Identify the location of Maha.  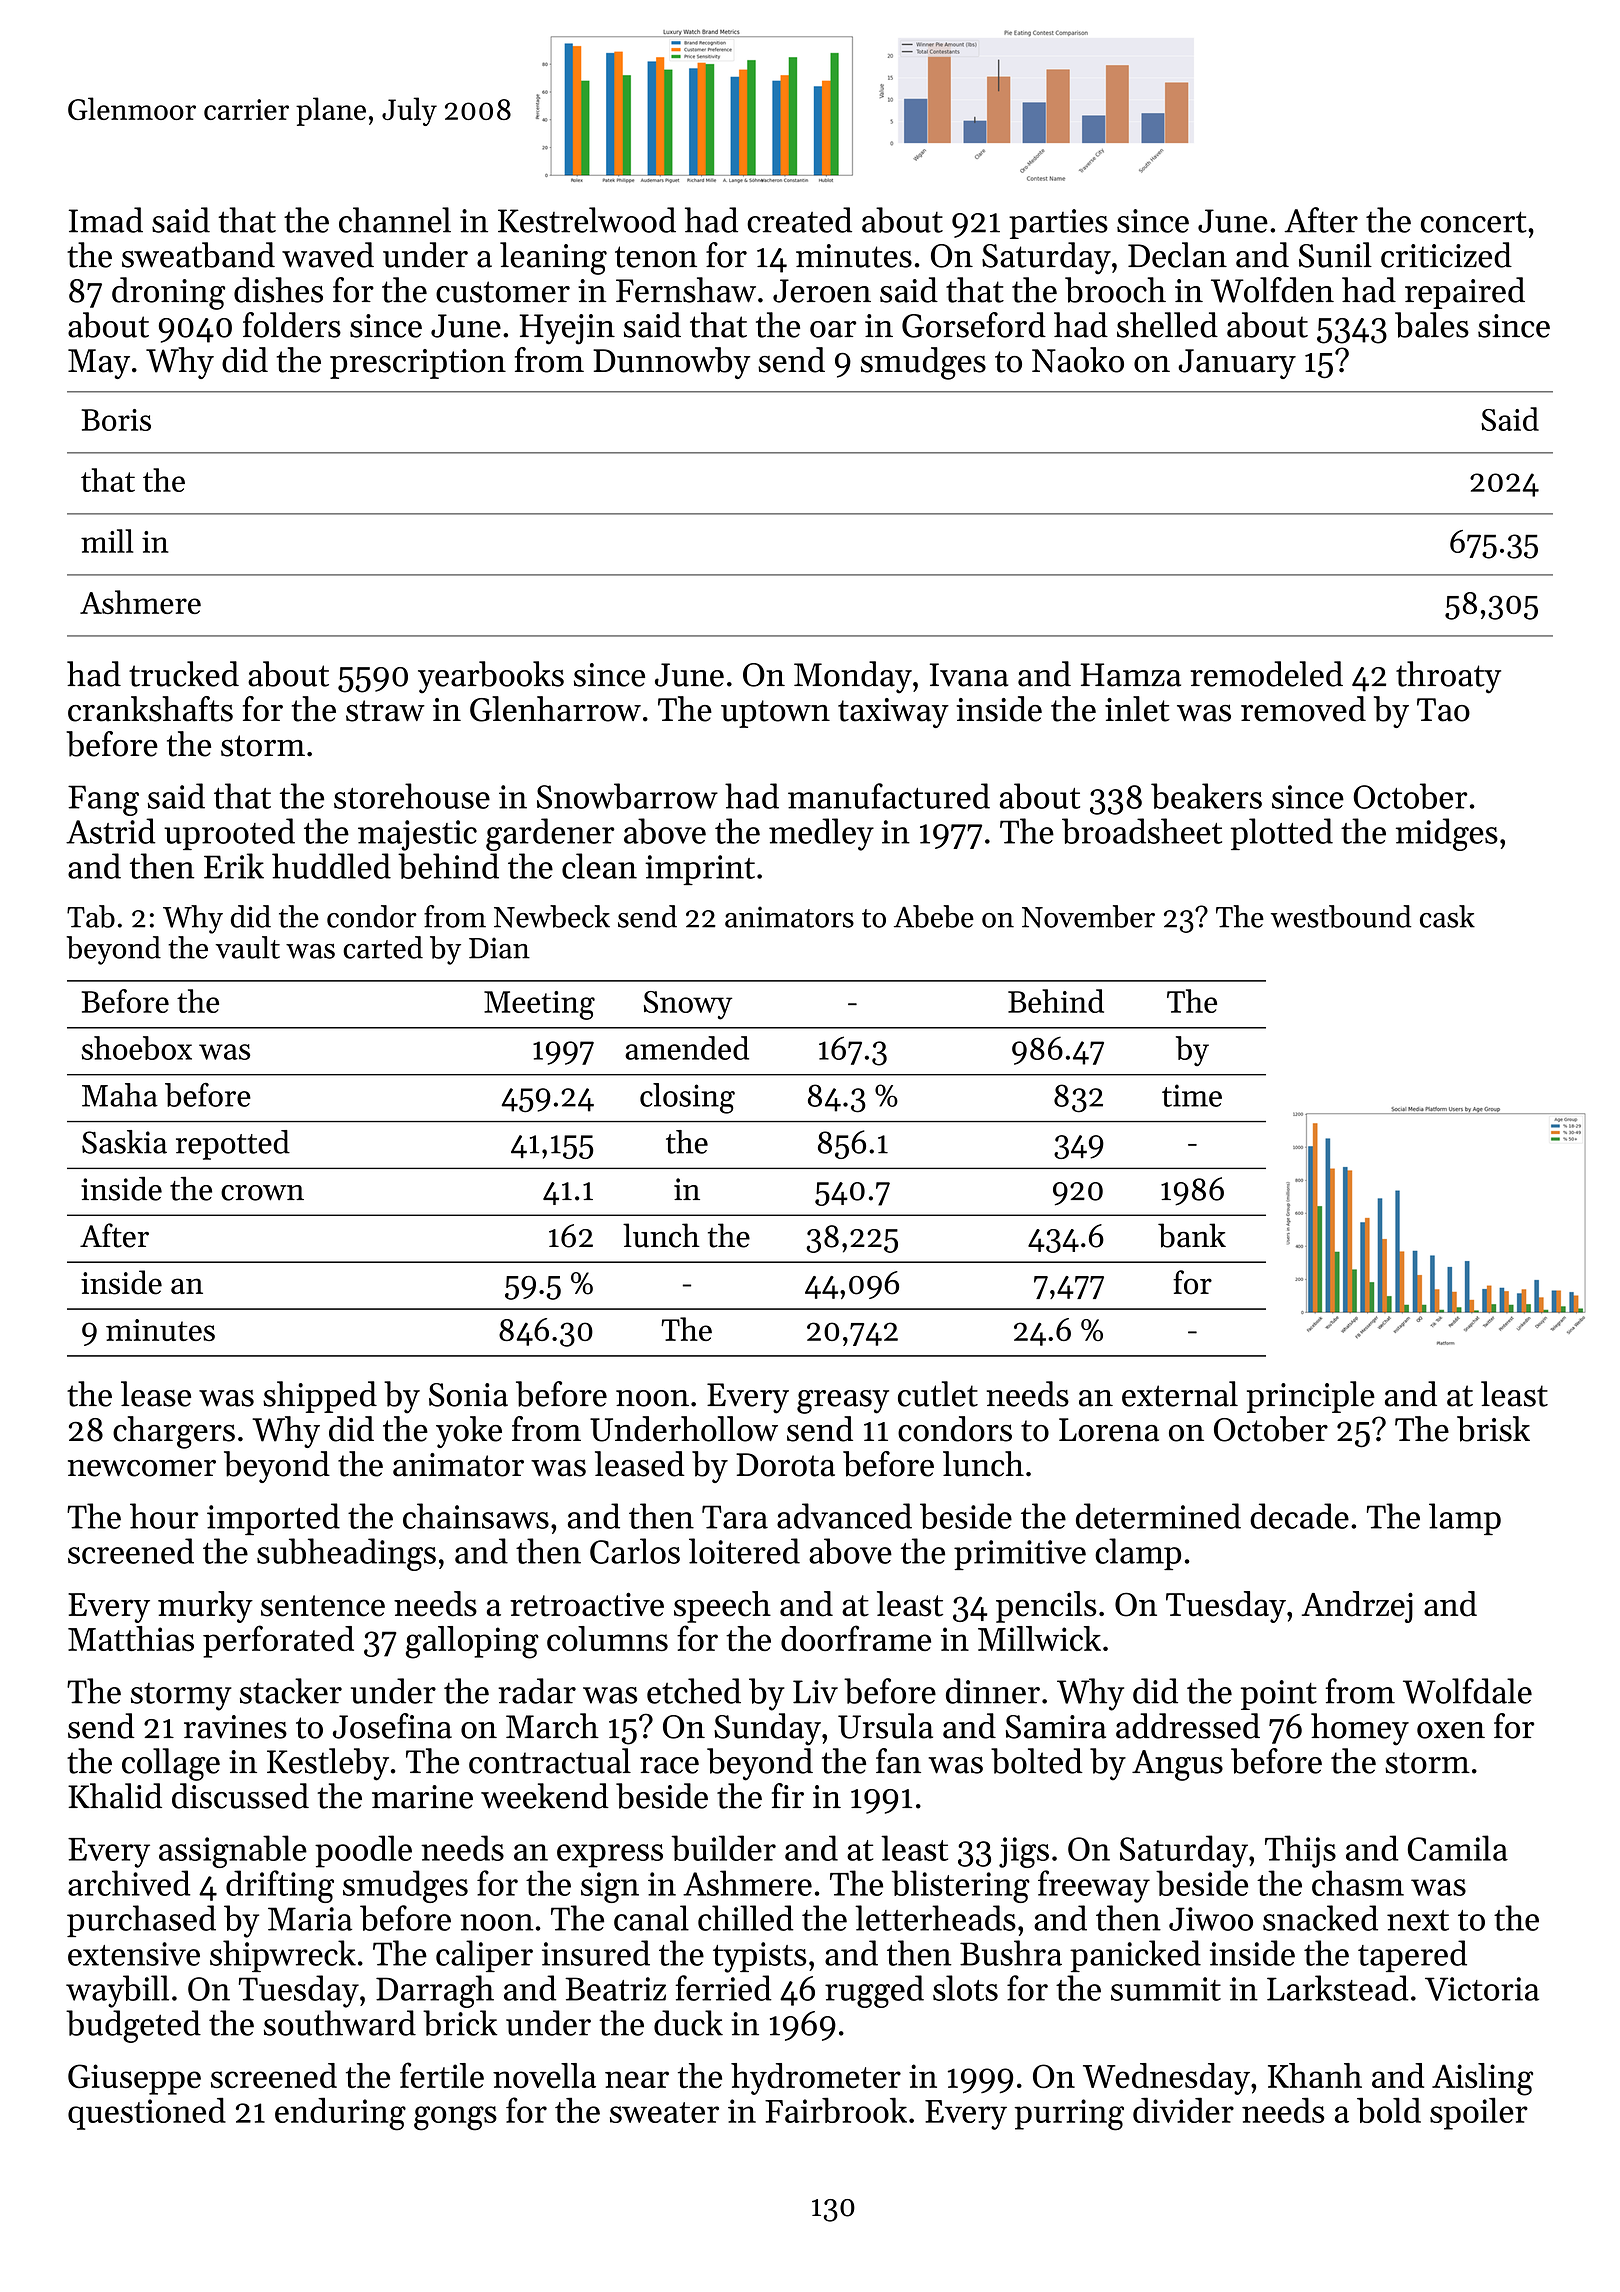
(120, 1095).
